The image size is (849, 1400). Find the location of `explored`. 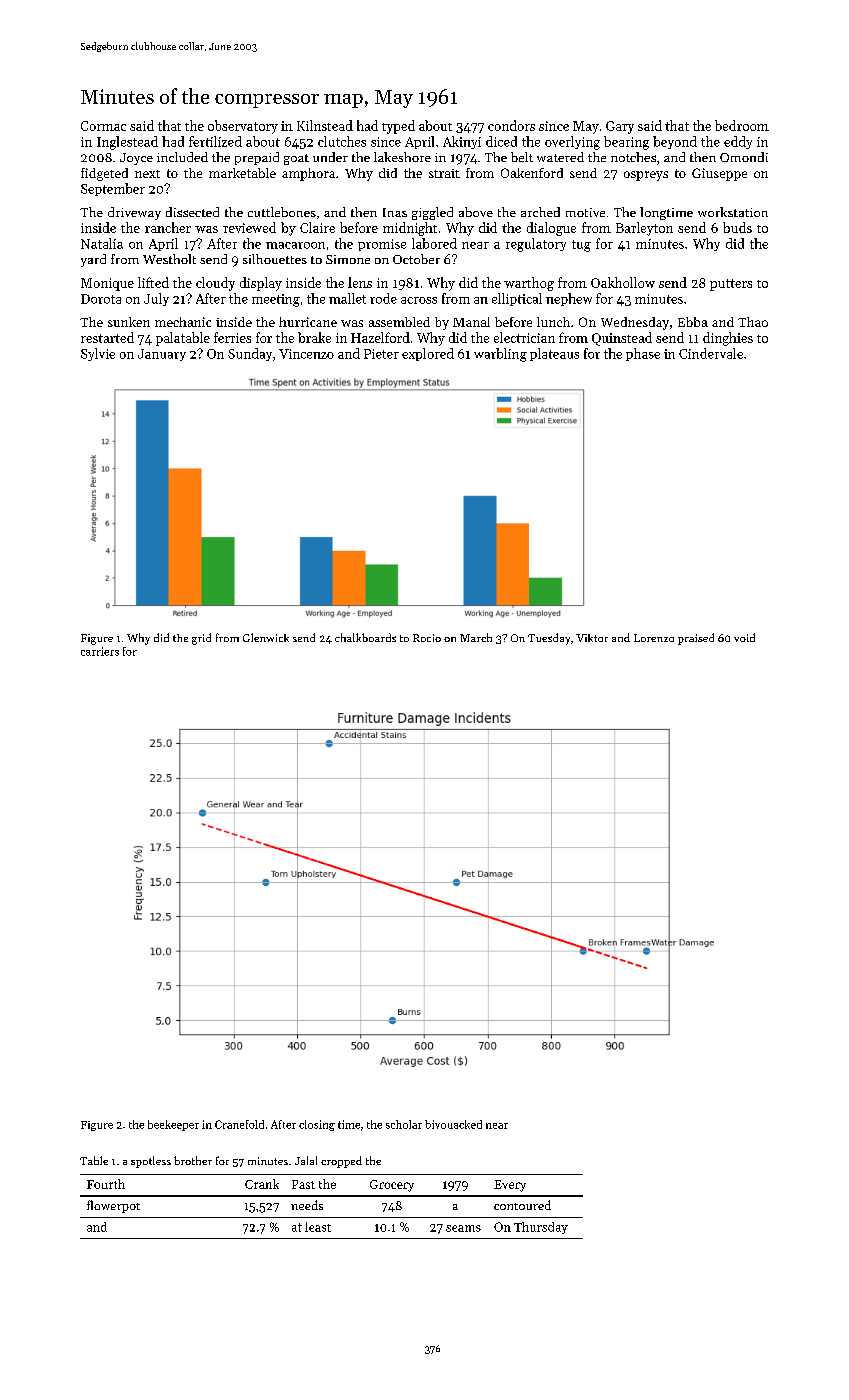

explored is located at coordinates (428, 354).
